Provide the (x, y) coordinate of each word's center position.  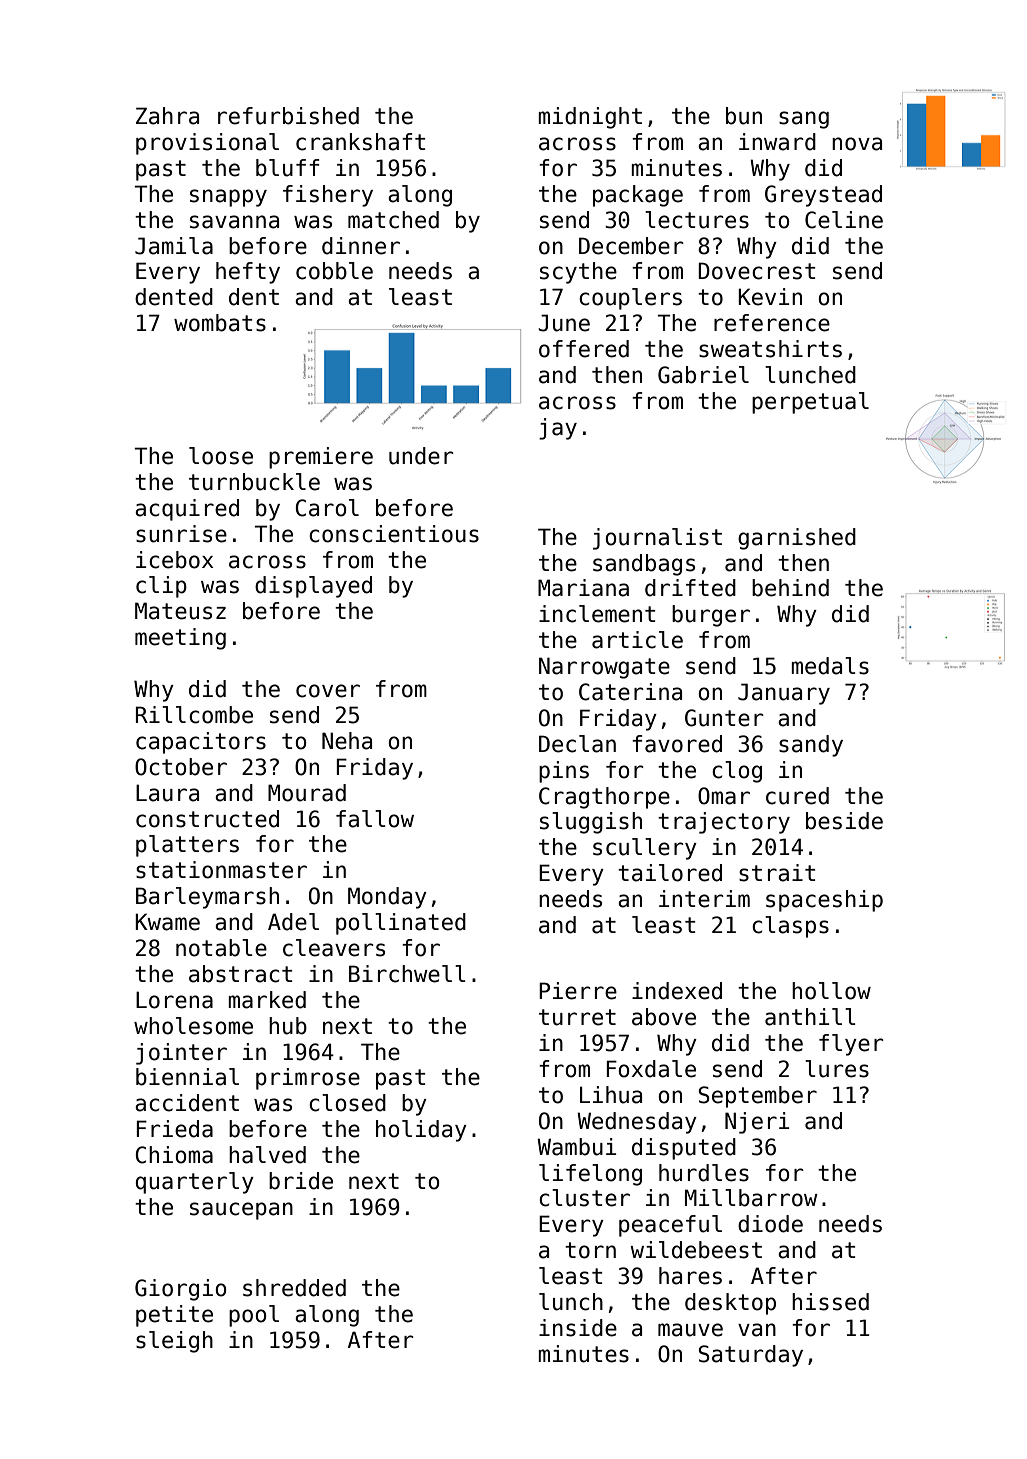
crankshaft (361, 142)
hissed (830, 1302)
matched (393, 220)
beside (844, 821)
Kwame (167, 922)
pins (564, 772)
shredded (294, 1288)
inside (578, 1328)
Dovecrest (757, 271)
